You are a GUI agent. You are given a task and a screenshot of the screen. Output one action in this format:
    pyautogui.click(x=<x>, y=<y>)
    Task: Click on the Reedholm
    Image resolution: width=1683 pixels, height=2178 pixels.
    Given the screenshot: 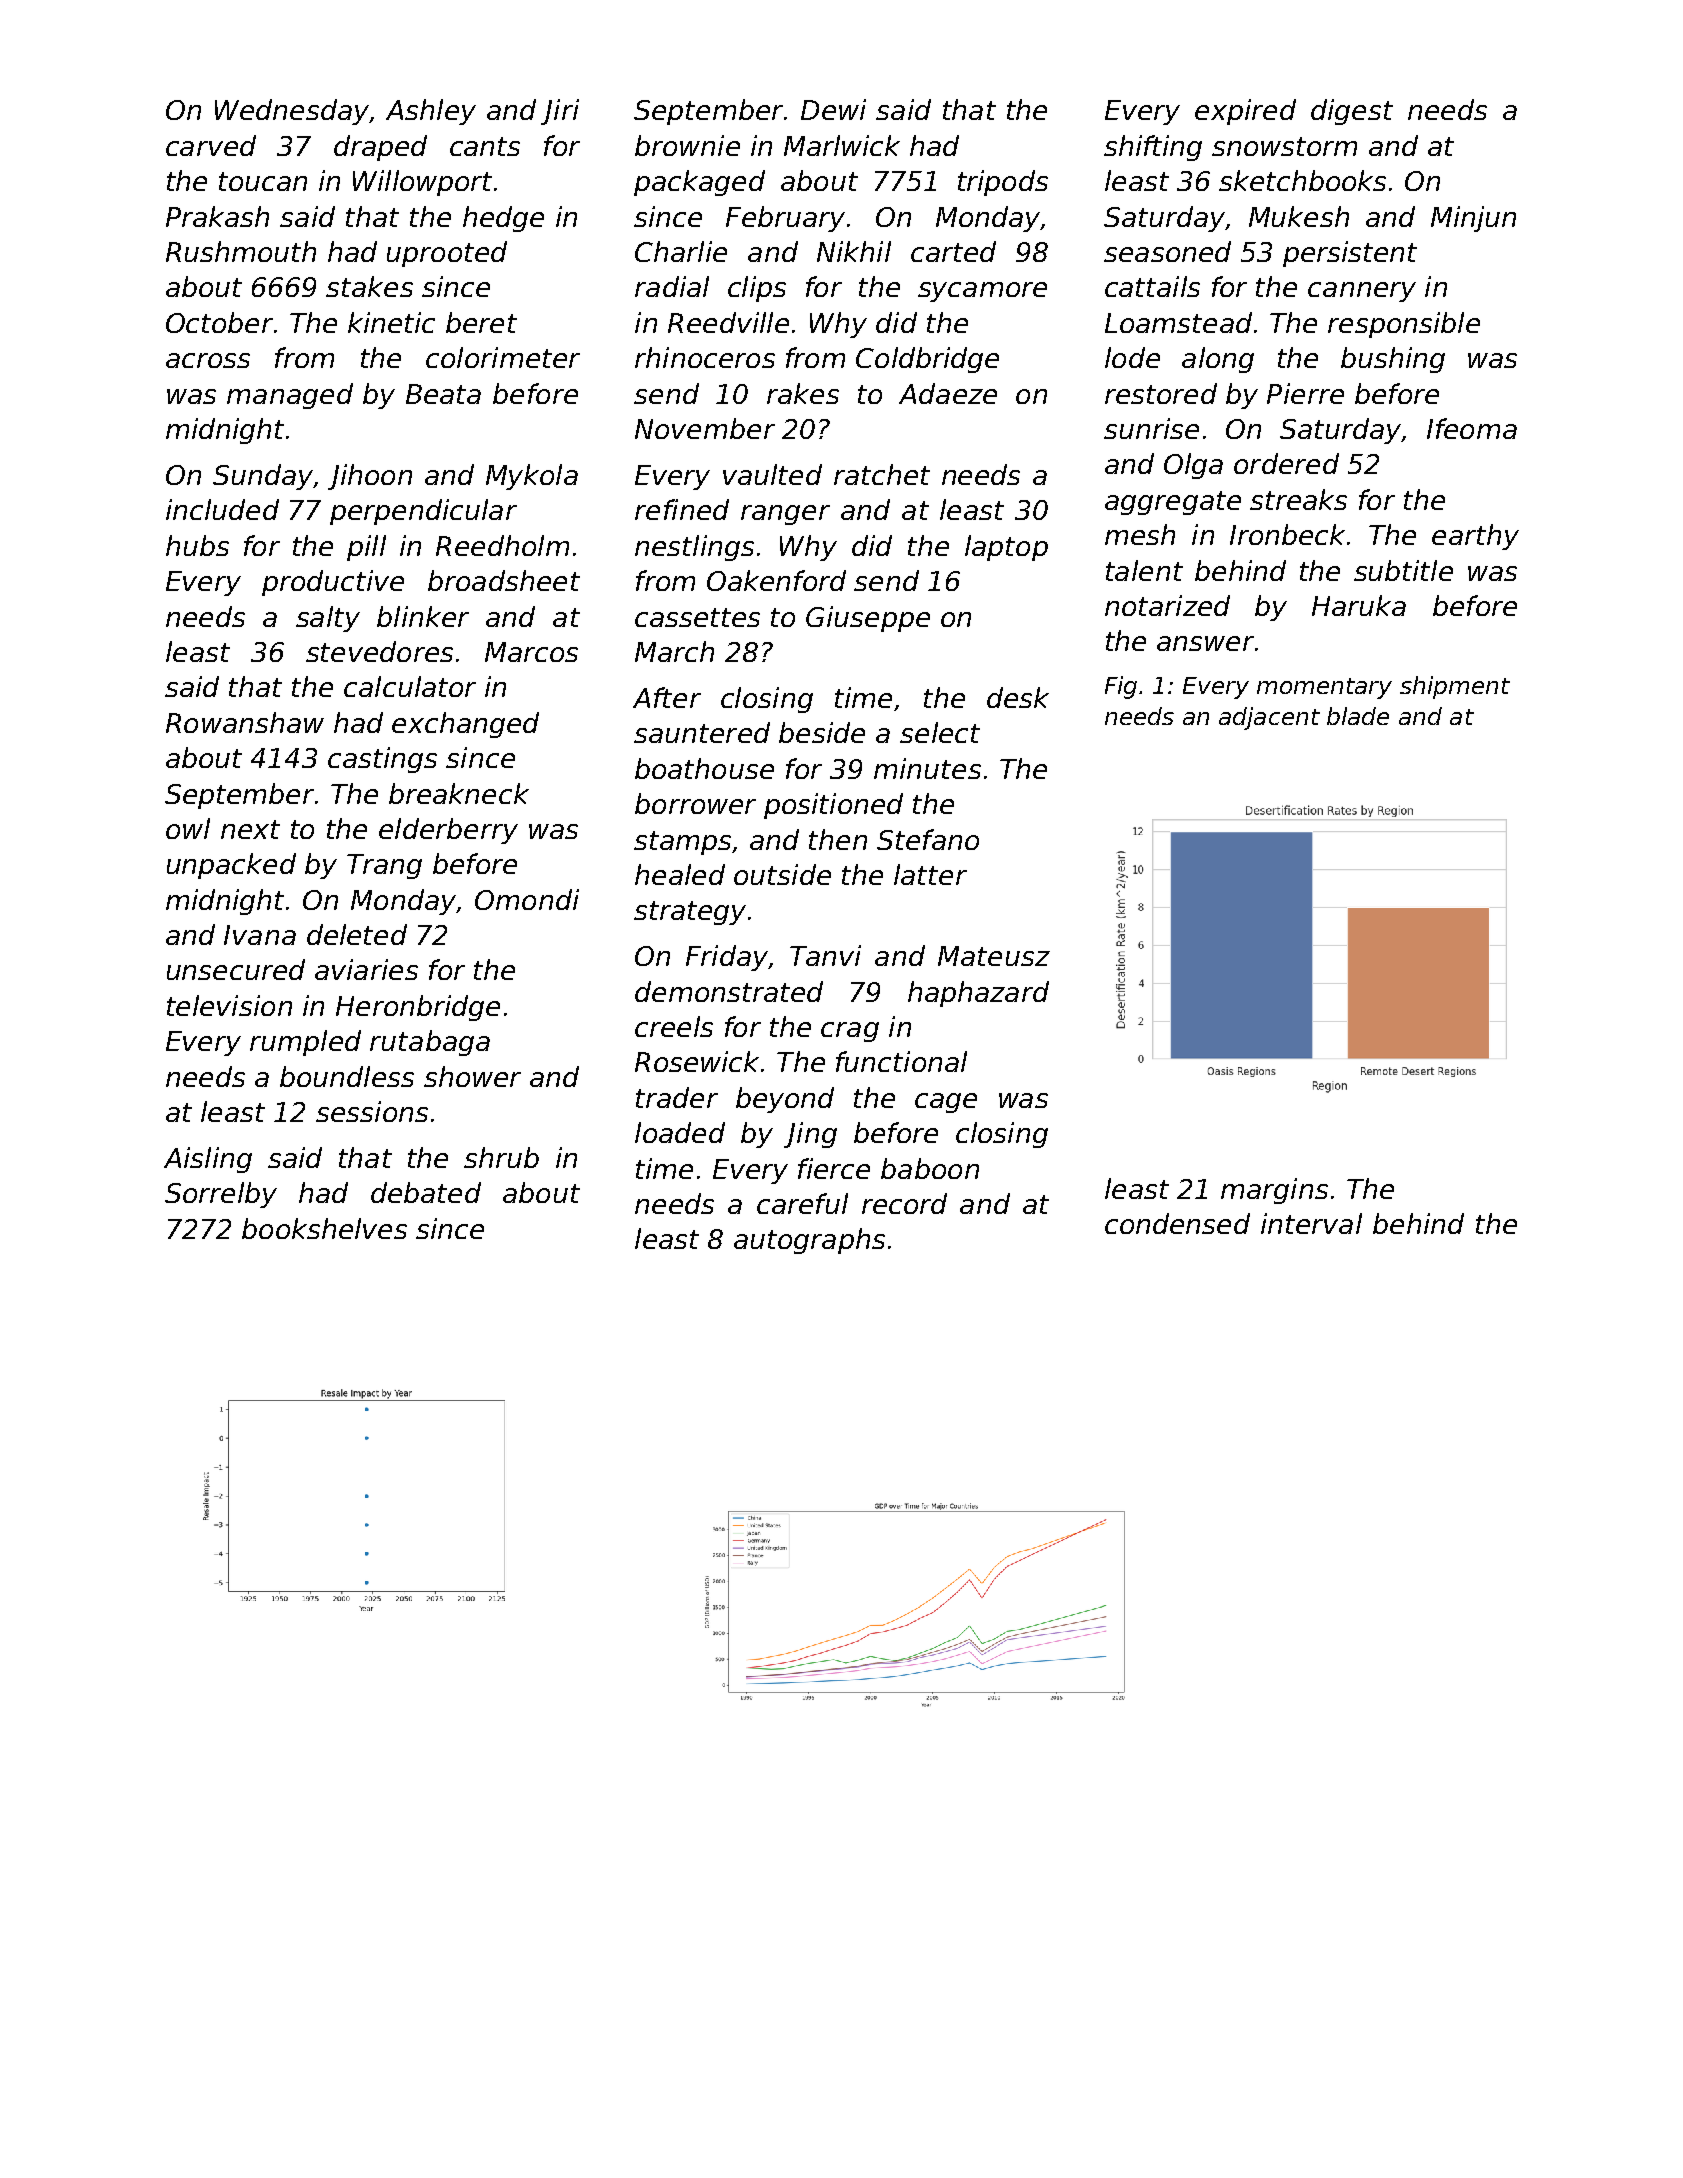 What is the action you would take?
    pyautogui.click(x=502, y=545)
